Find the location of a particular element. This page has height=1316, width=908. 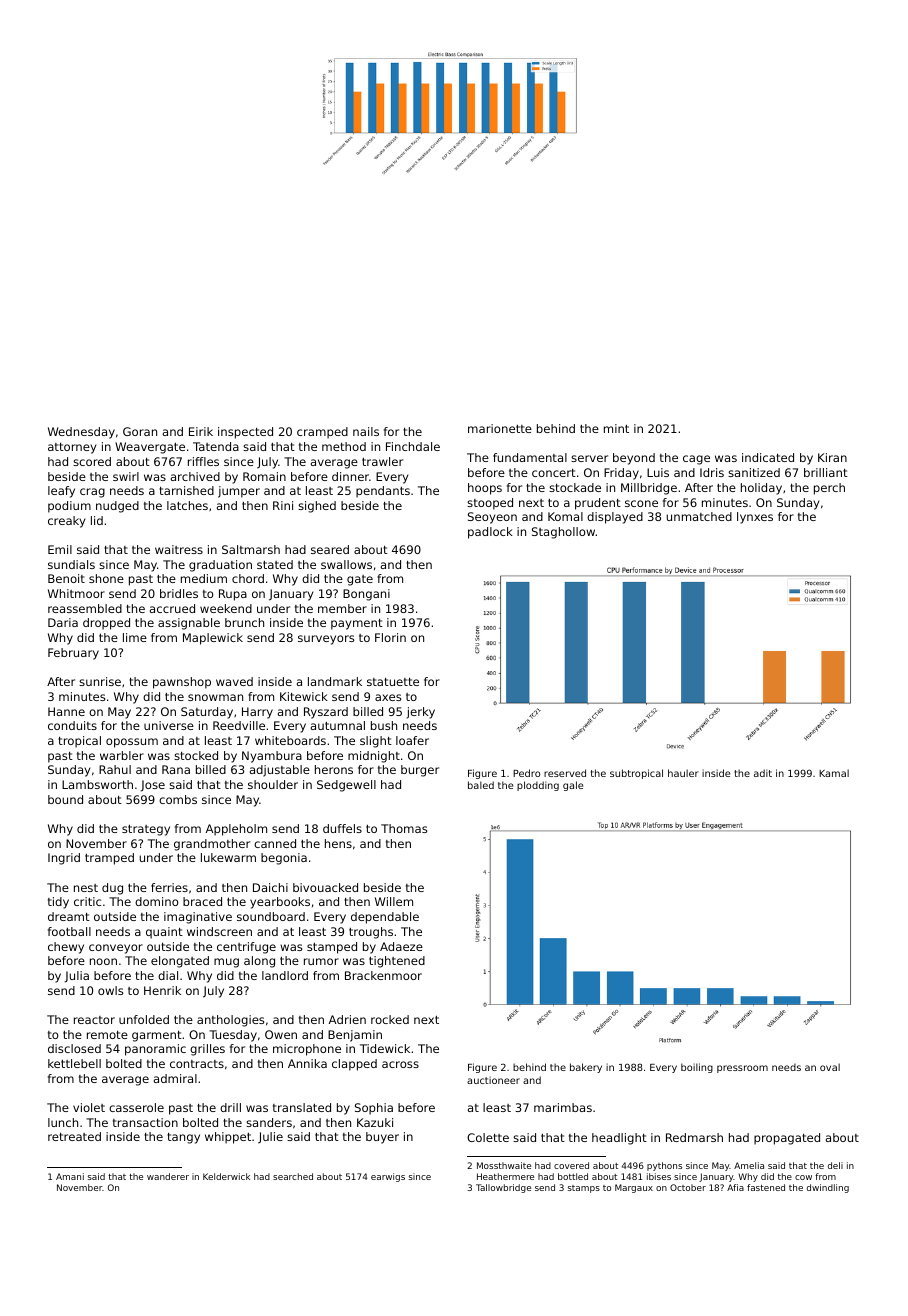

Daria is located at coordinates (63, 622).
